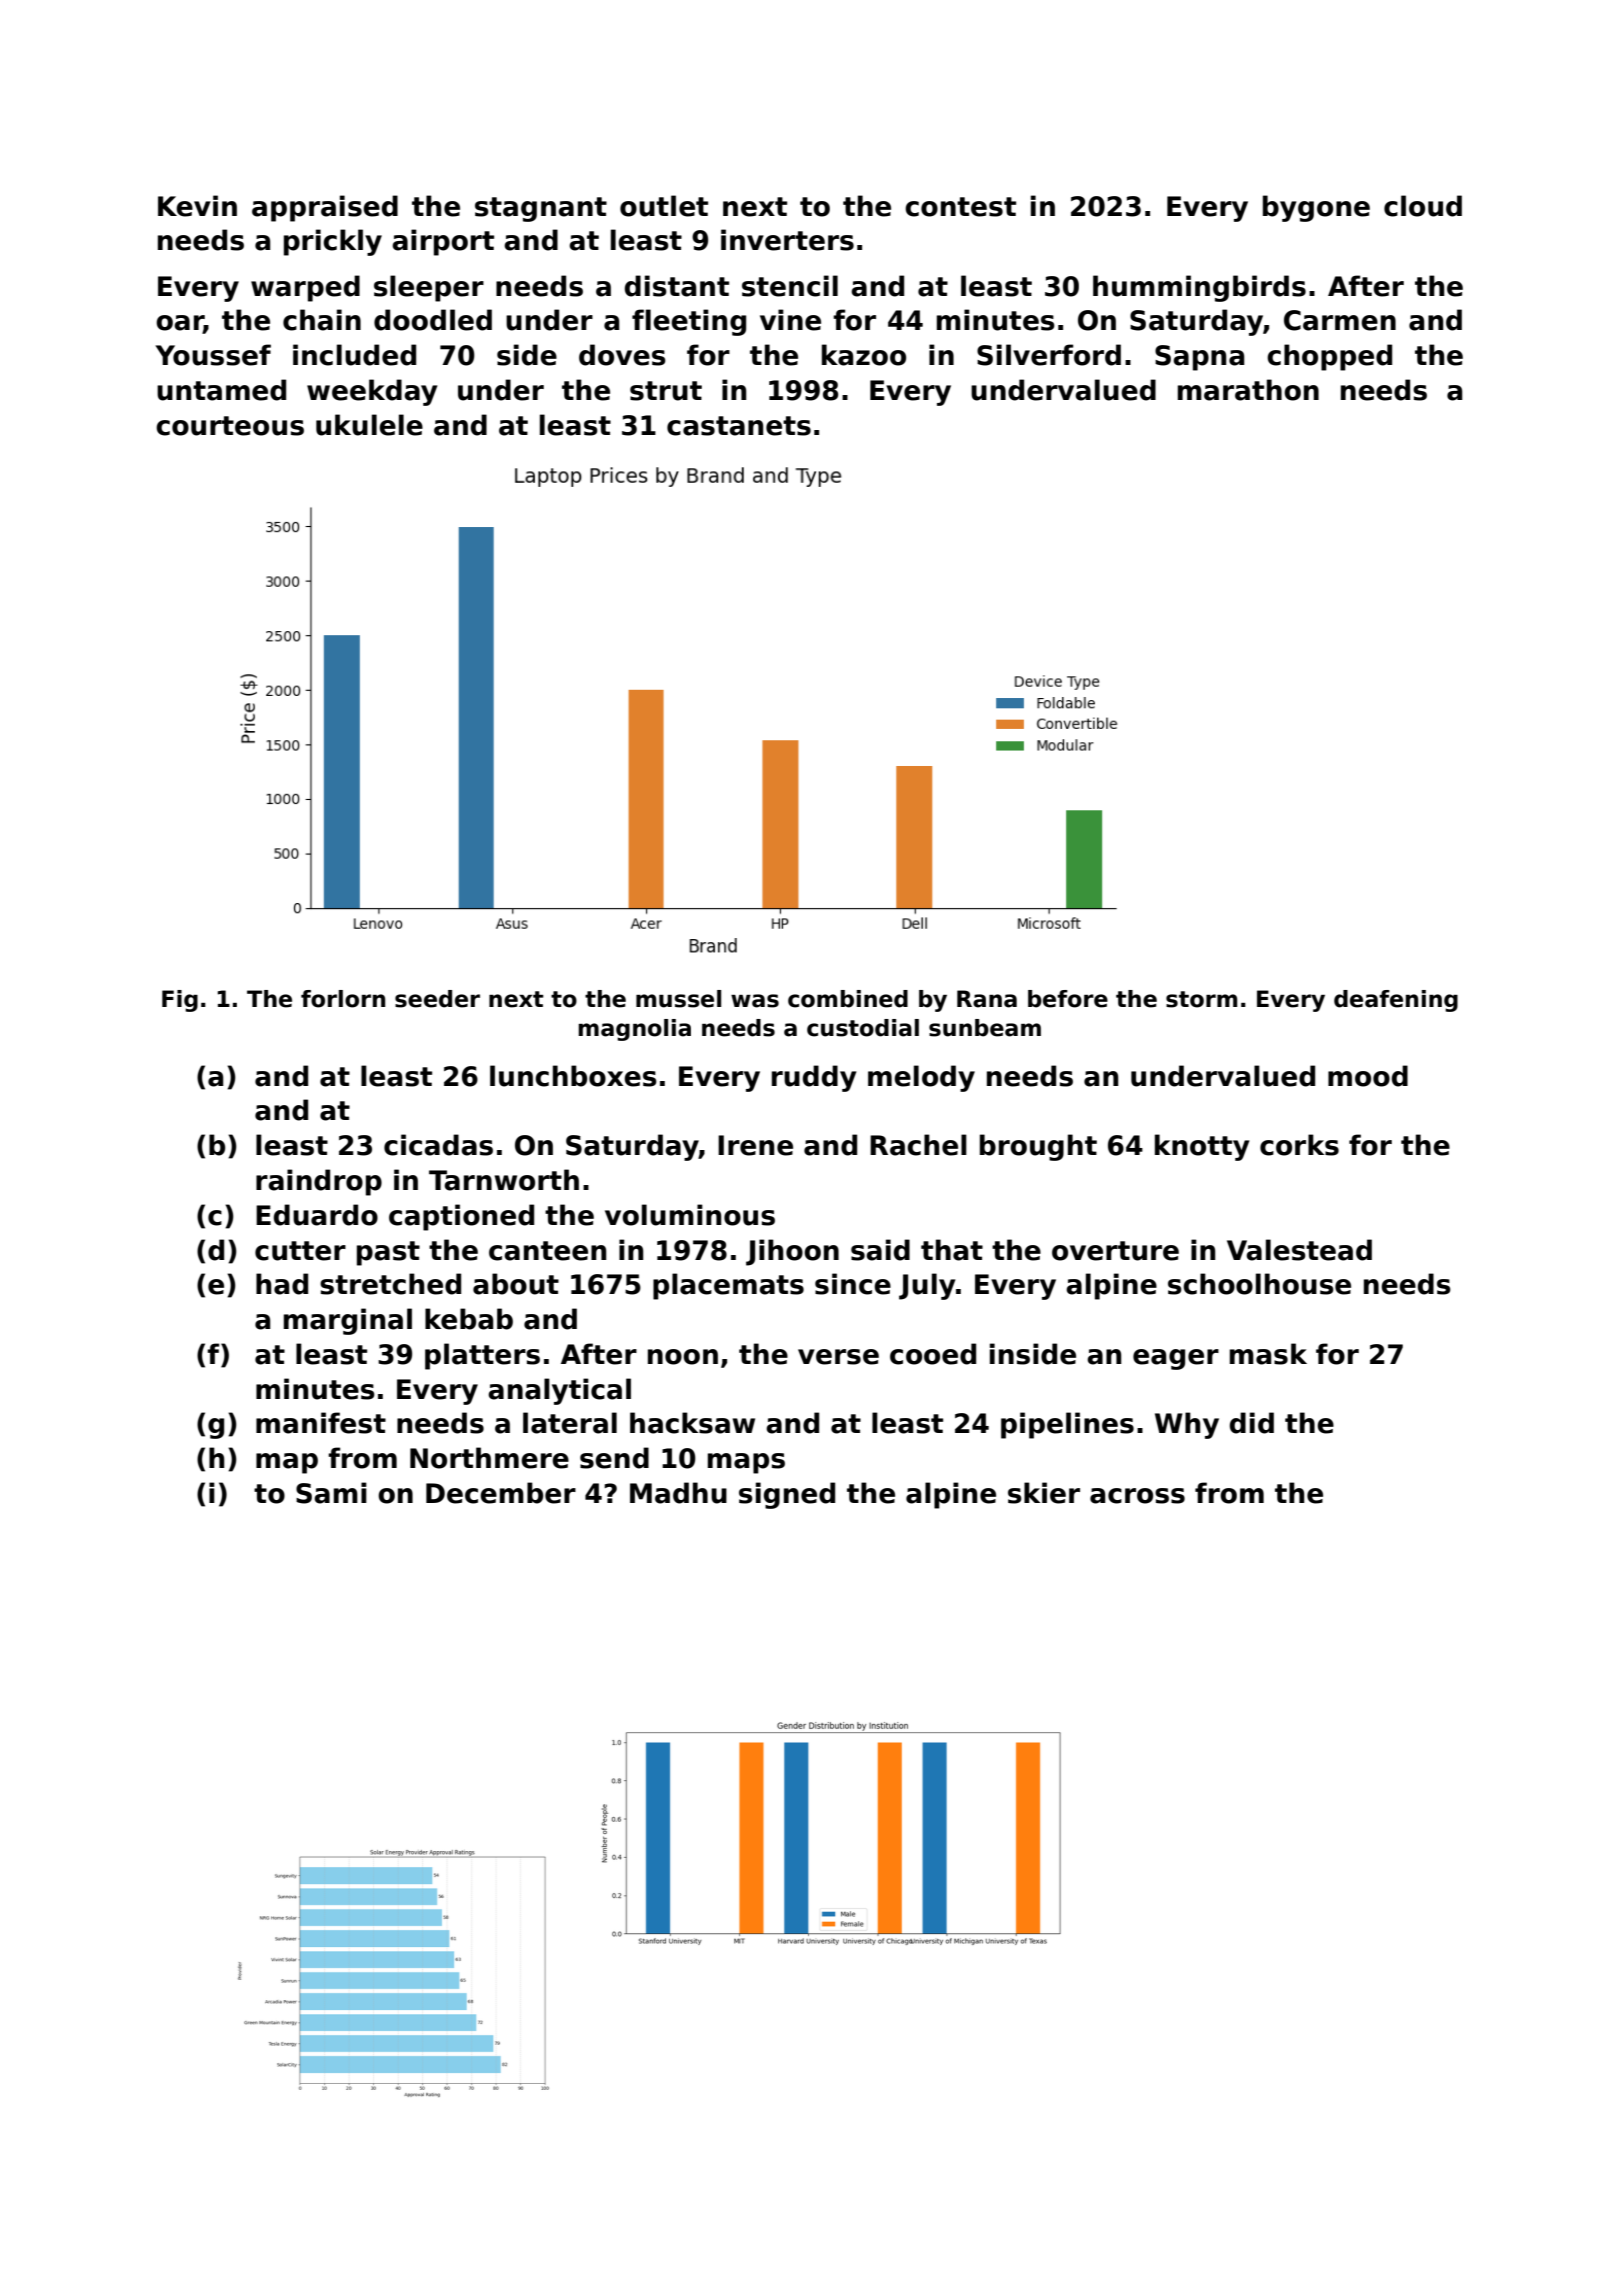 The image size is (1620, 2292). Describe the element at coordinates (1423, 206) in the page. I see `cloud` at that location.
